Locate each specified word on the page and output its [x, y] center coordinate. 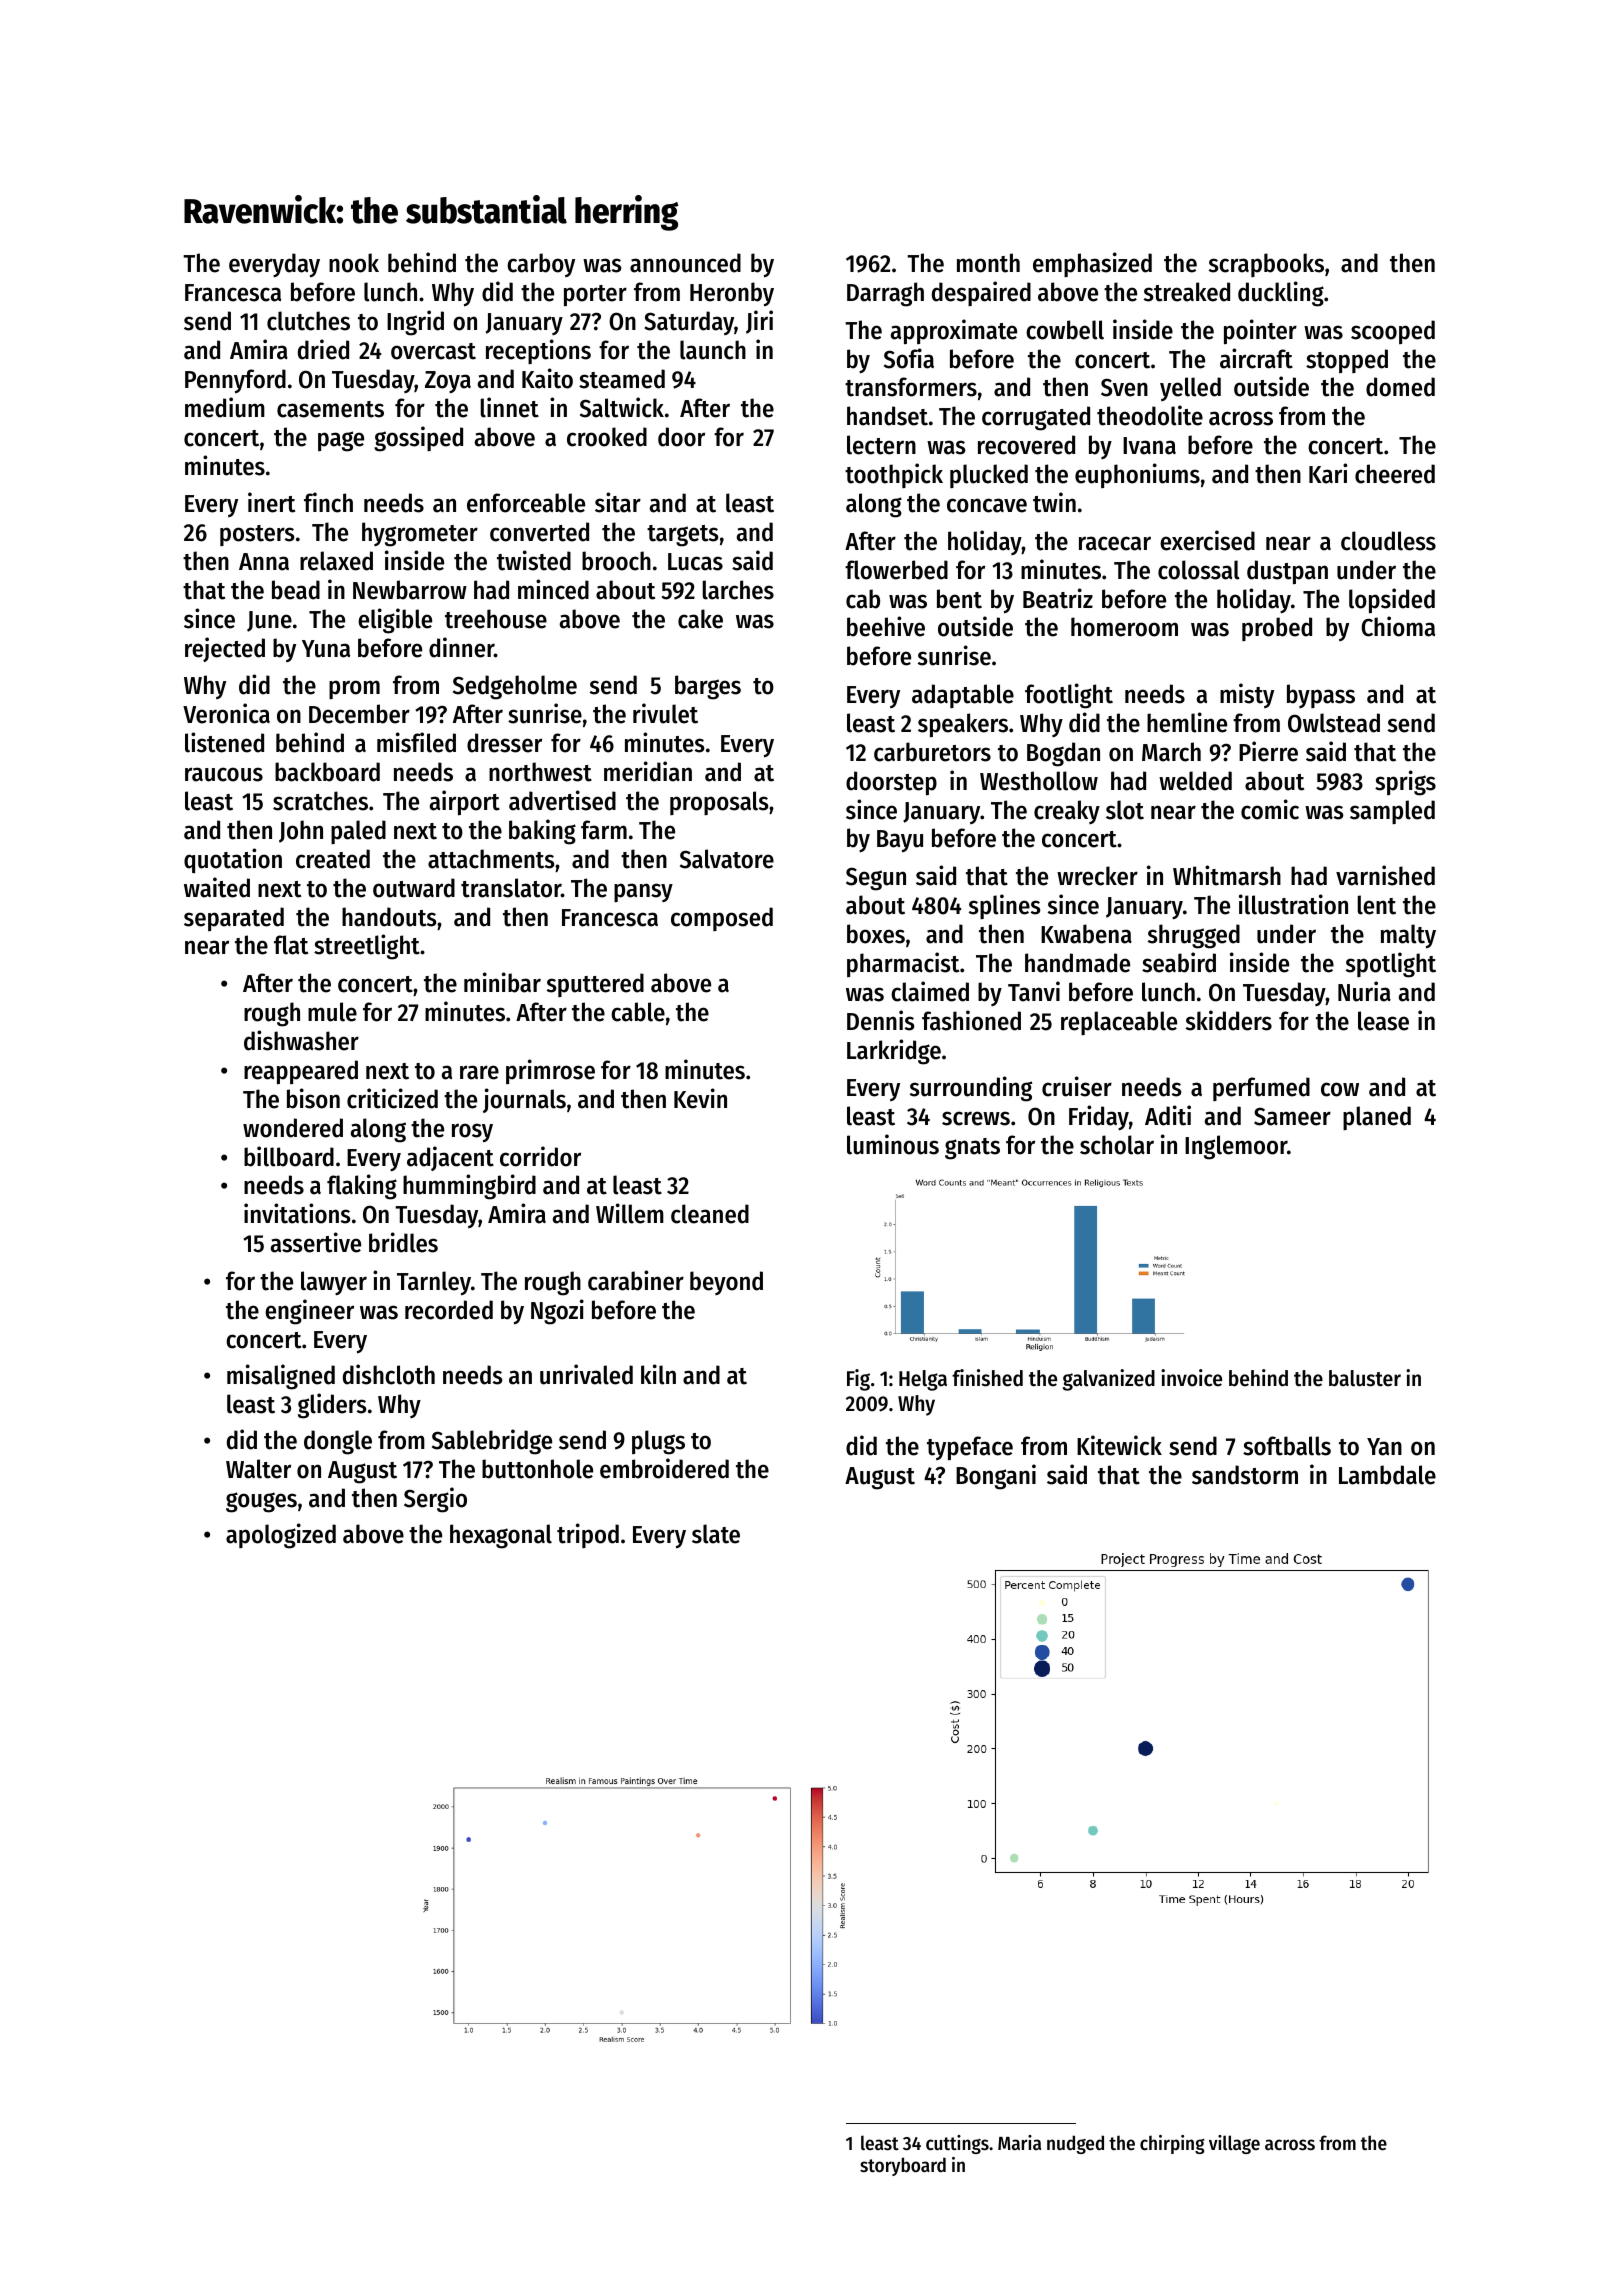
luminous [893, 1144]
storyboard [903, 2166]
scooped [1393, 332]
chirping [1172, 2144]
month [988, 263]
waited [217, 887]
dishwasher [301, 1040]
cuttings [957, 2144]
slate [716, 1534]
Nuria [1364, 991]
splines [1005, 906]
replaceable [1119, 1023]
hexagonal [501, 1536]
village [1234, 2144]
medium [225, 407]
